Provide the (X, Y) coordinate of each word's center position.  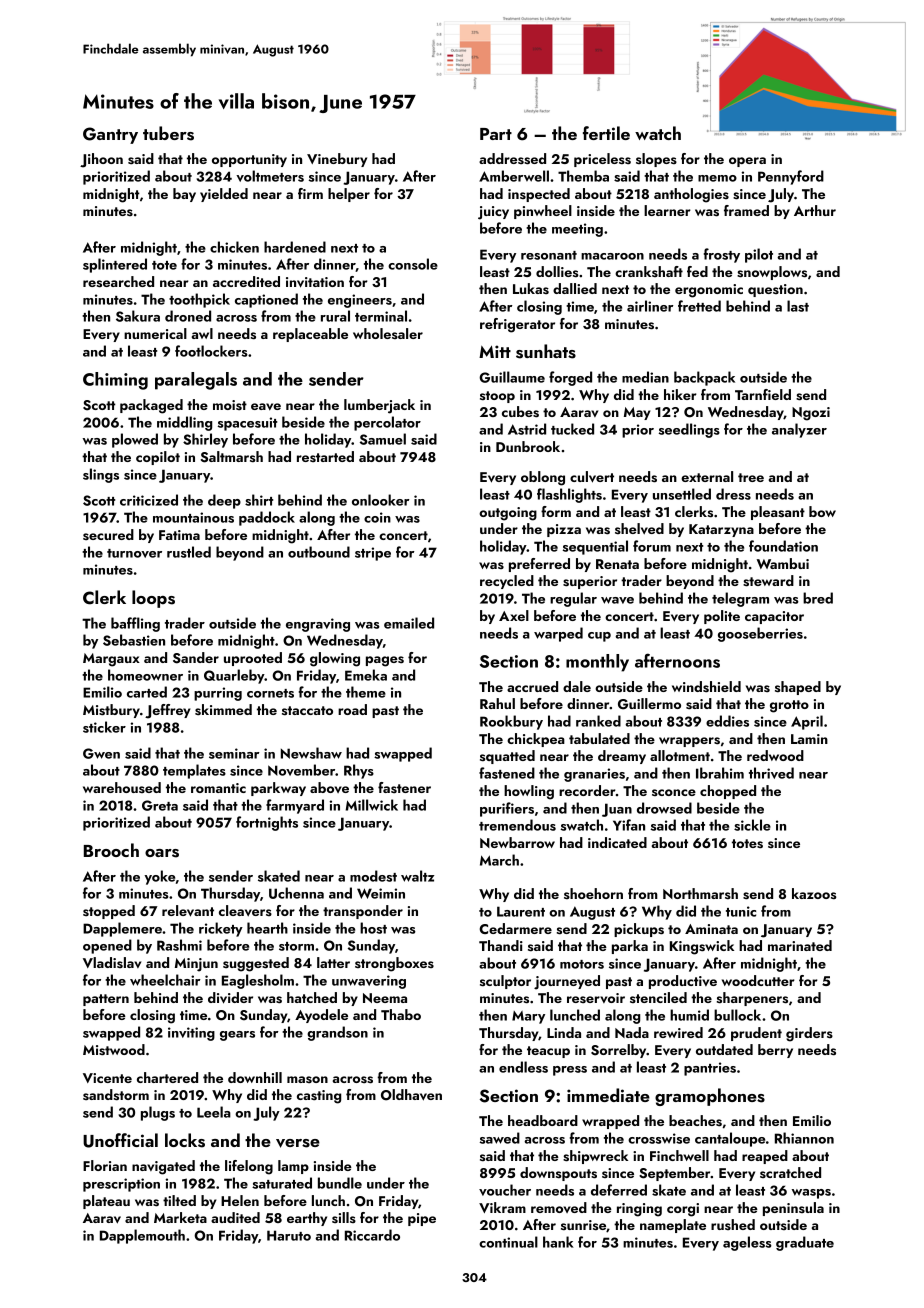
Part (496, 134)
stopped (109, 912)
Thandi (501, 945)
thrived (771, 773)
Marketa (180, 1217)
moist (230, 405)
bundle (340, 1183)
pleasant (778, 513)
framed (746, 210)
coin (377, 517)
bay (184, 195)
